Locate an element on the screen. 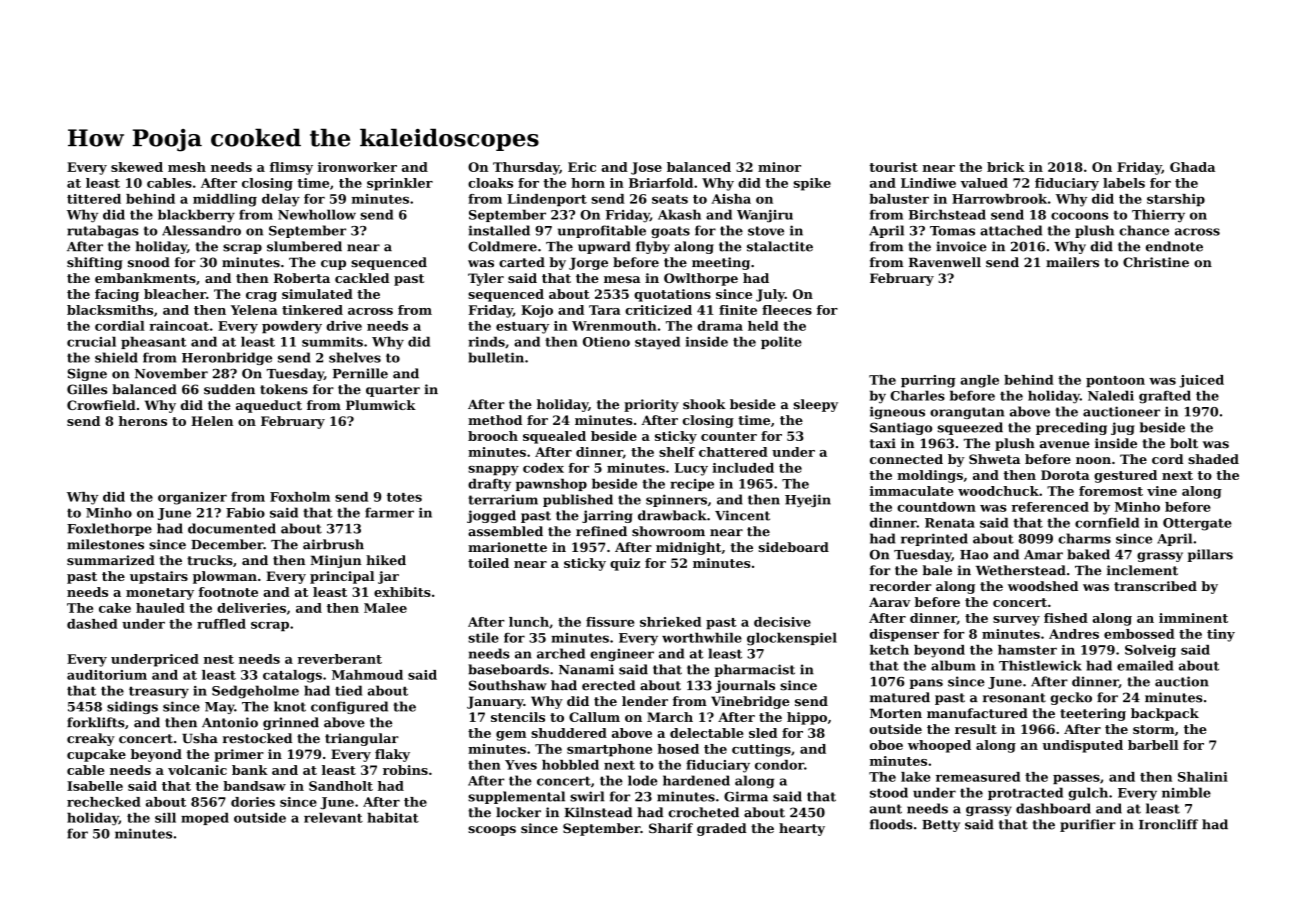  mesh is located at coordinates (187, 167).
